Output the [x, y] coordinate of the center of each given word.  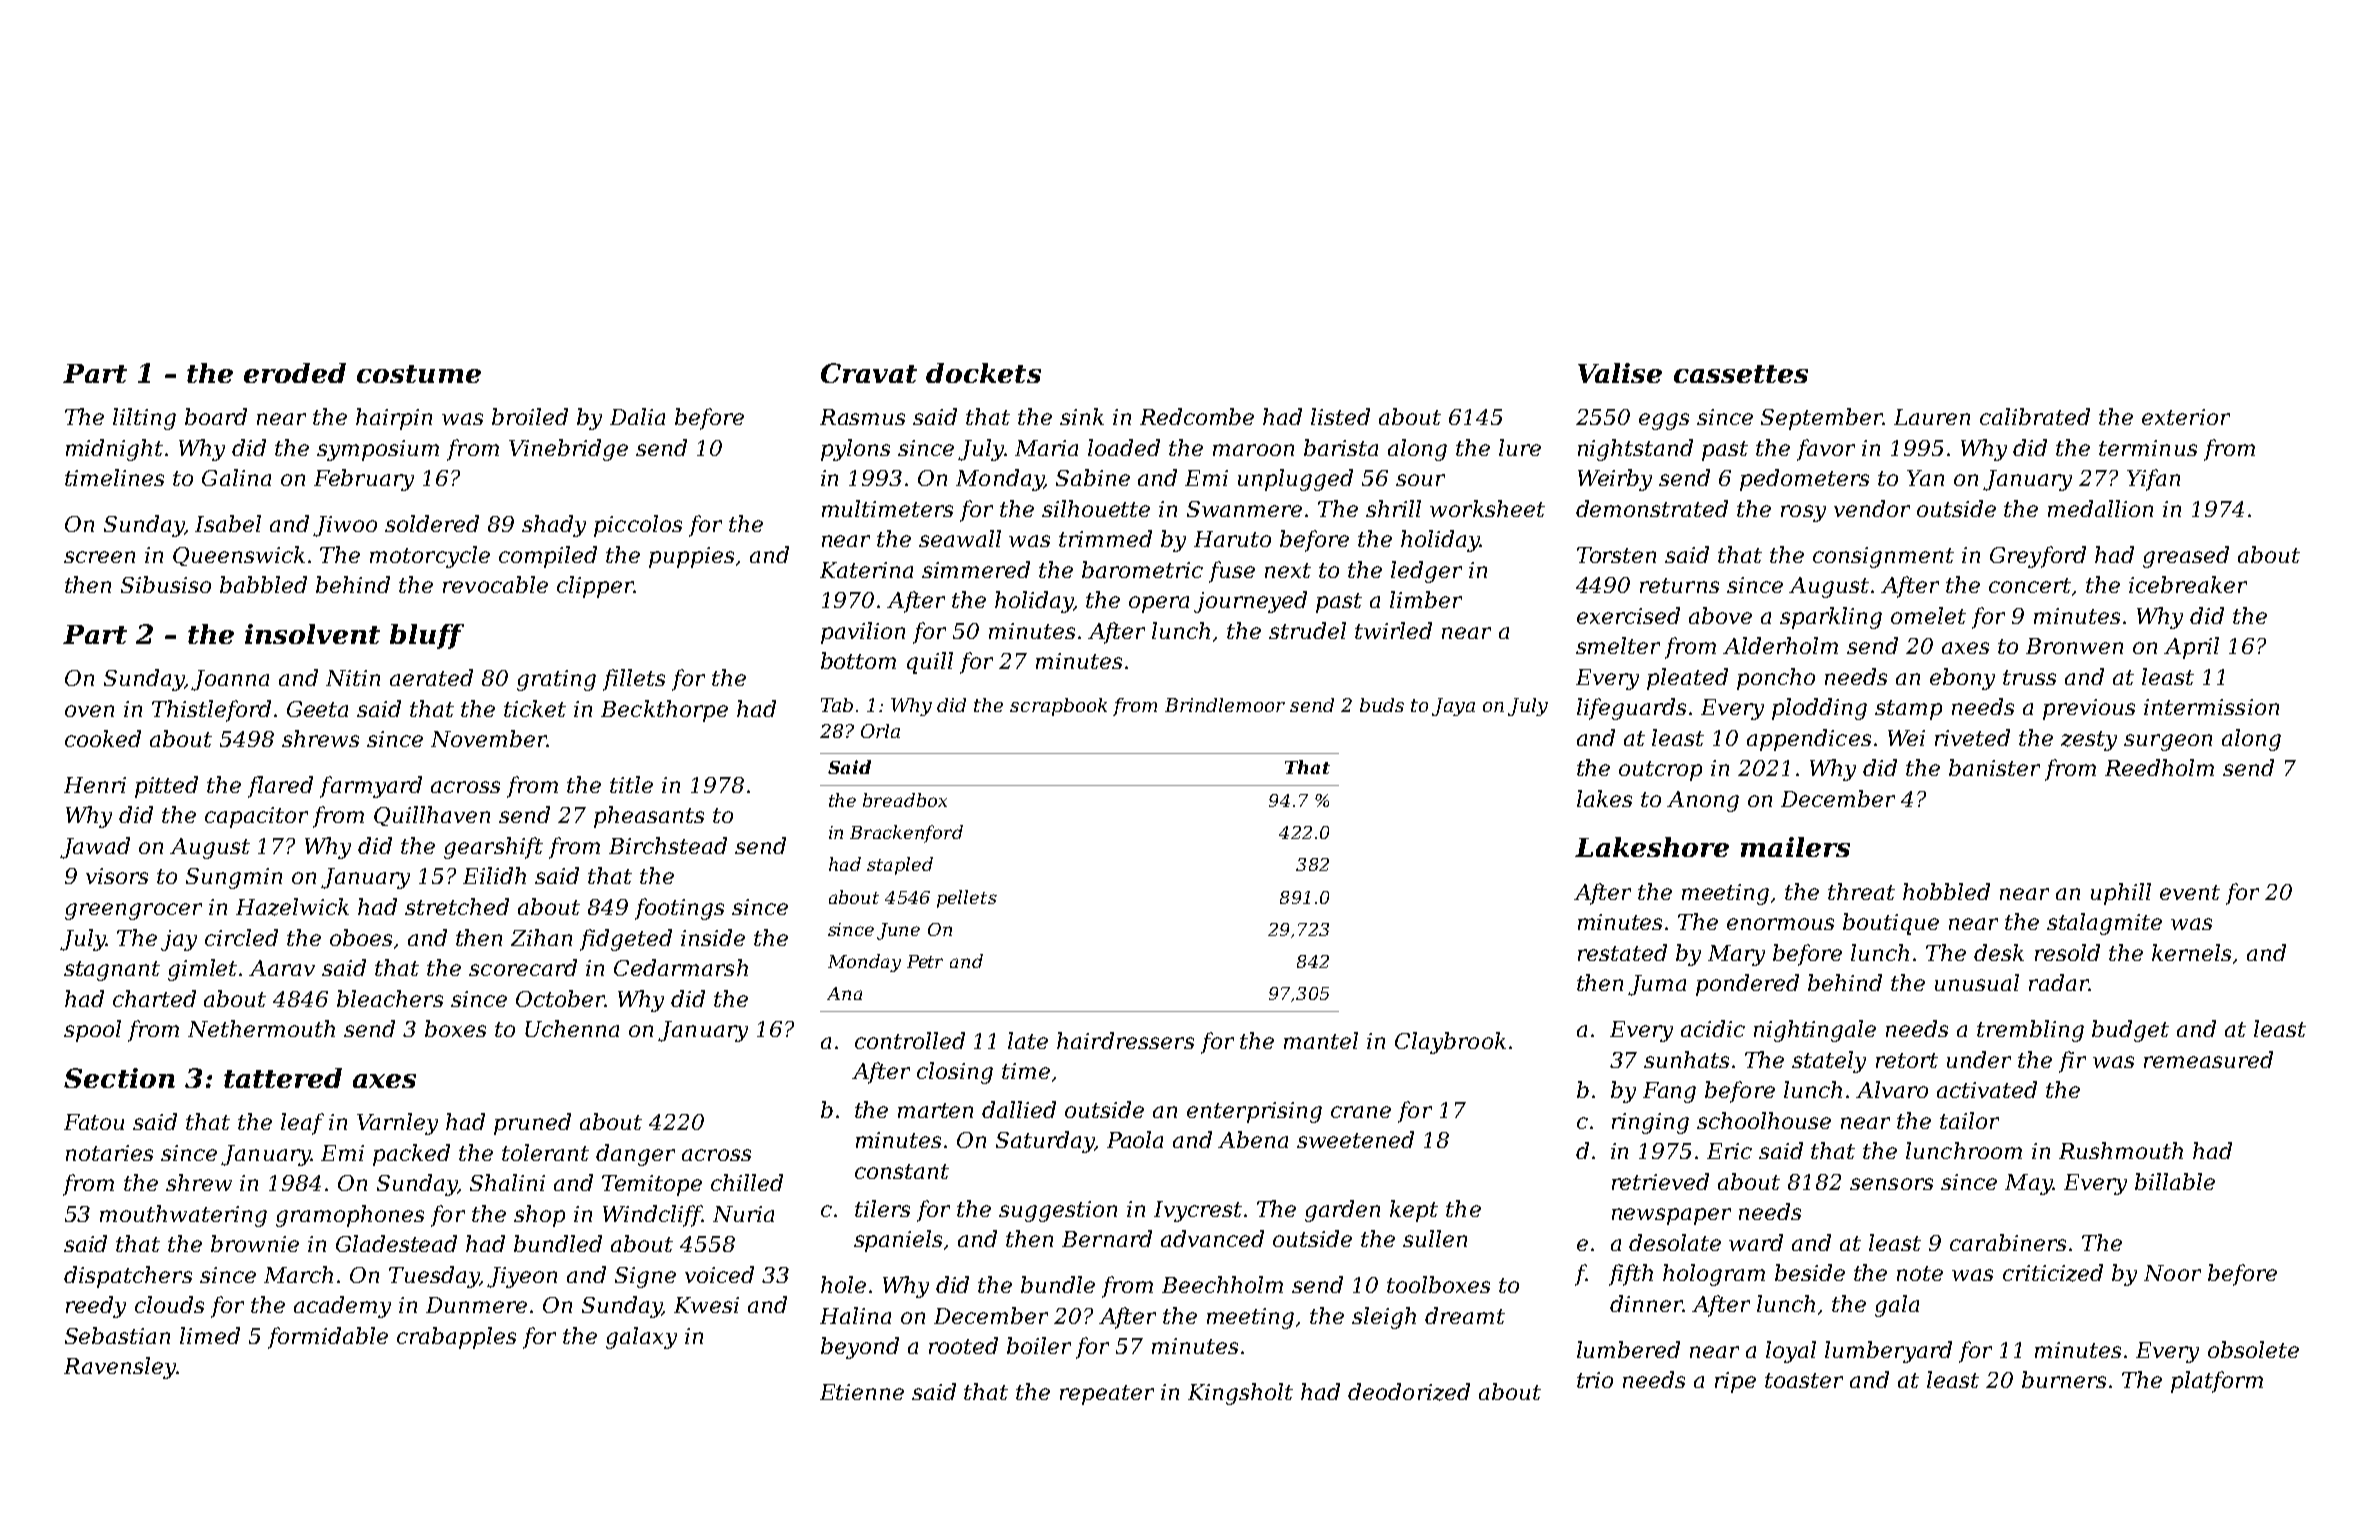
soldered [432, 523]
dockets [983, 373]
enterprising [1254, 1112]
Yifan [2153, 480]
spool [92, 1031]
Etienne [862, 1392]
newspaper [1671, 1216]
